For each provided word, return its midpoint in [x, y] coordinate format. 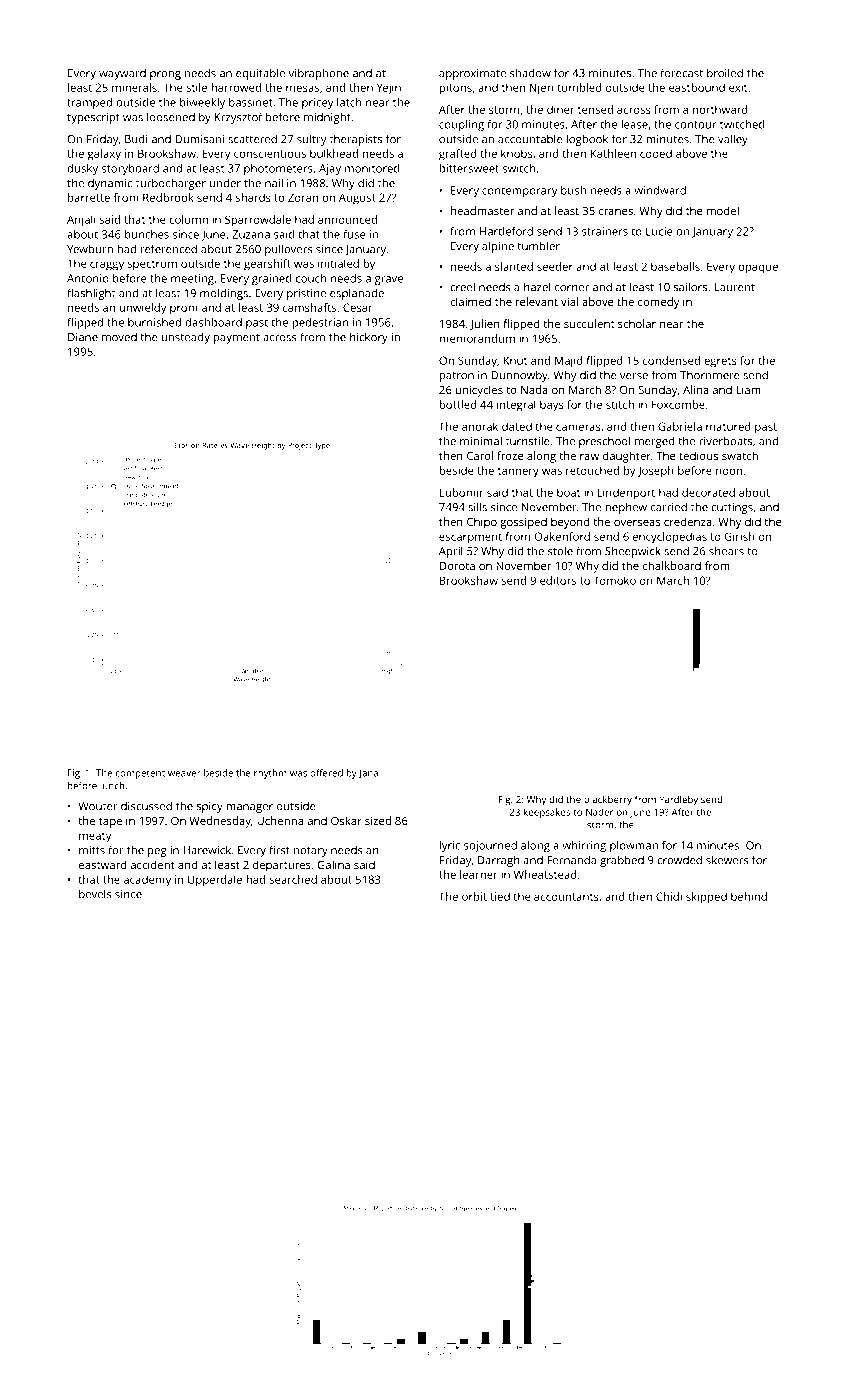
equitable [260, 74]
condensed [671, 360]
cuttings [732, 508]
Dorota [457, 566]
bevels [95, 894]
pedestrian [320, 323]
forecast [681, 73]
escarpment [470, 538]
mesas [302, 88]
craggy [107, 266]
